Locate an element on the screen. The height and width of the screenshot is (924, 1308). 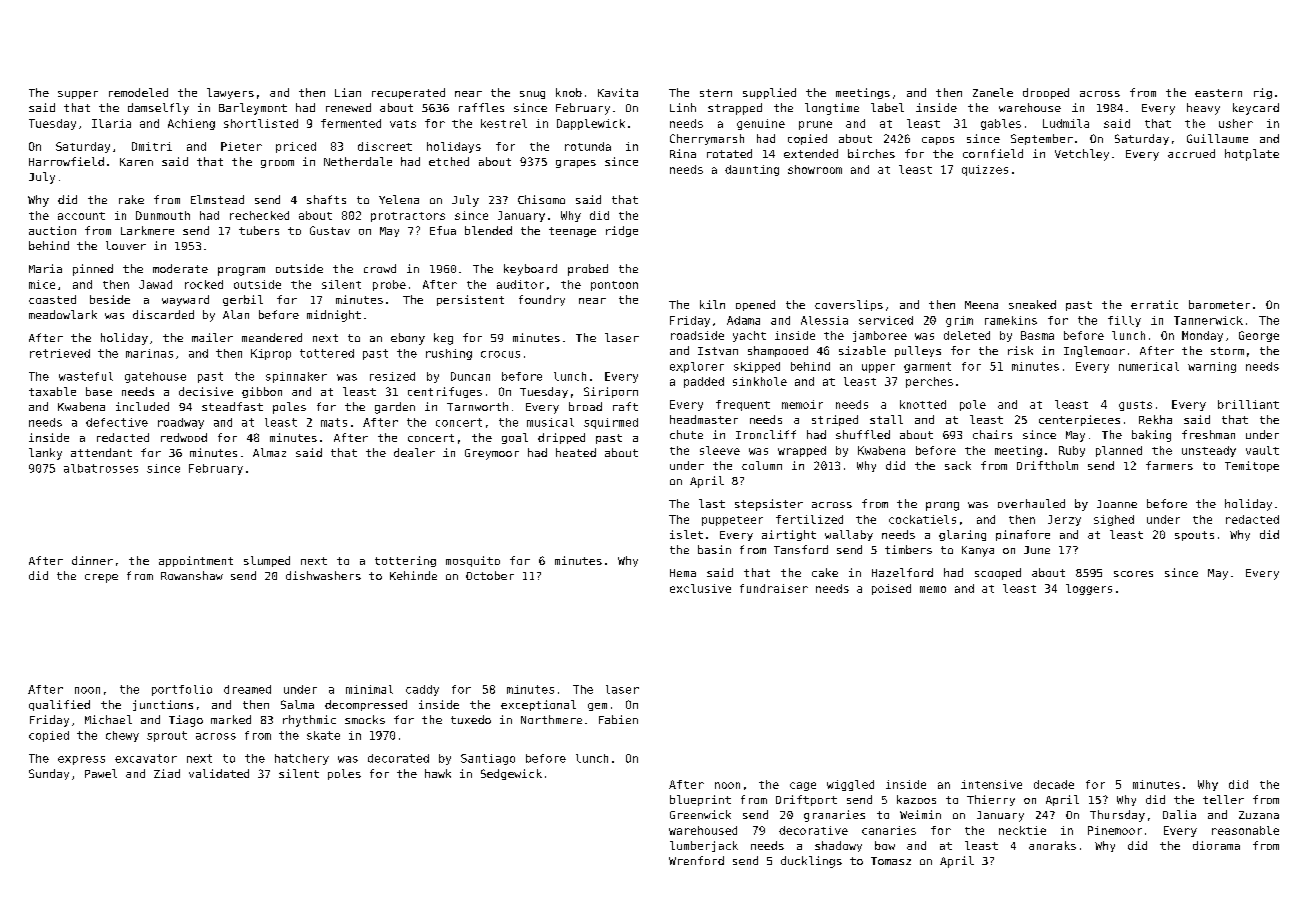
cage is located at coordinates (803, 786).
